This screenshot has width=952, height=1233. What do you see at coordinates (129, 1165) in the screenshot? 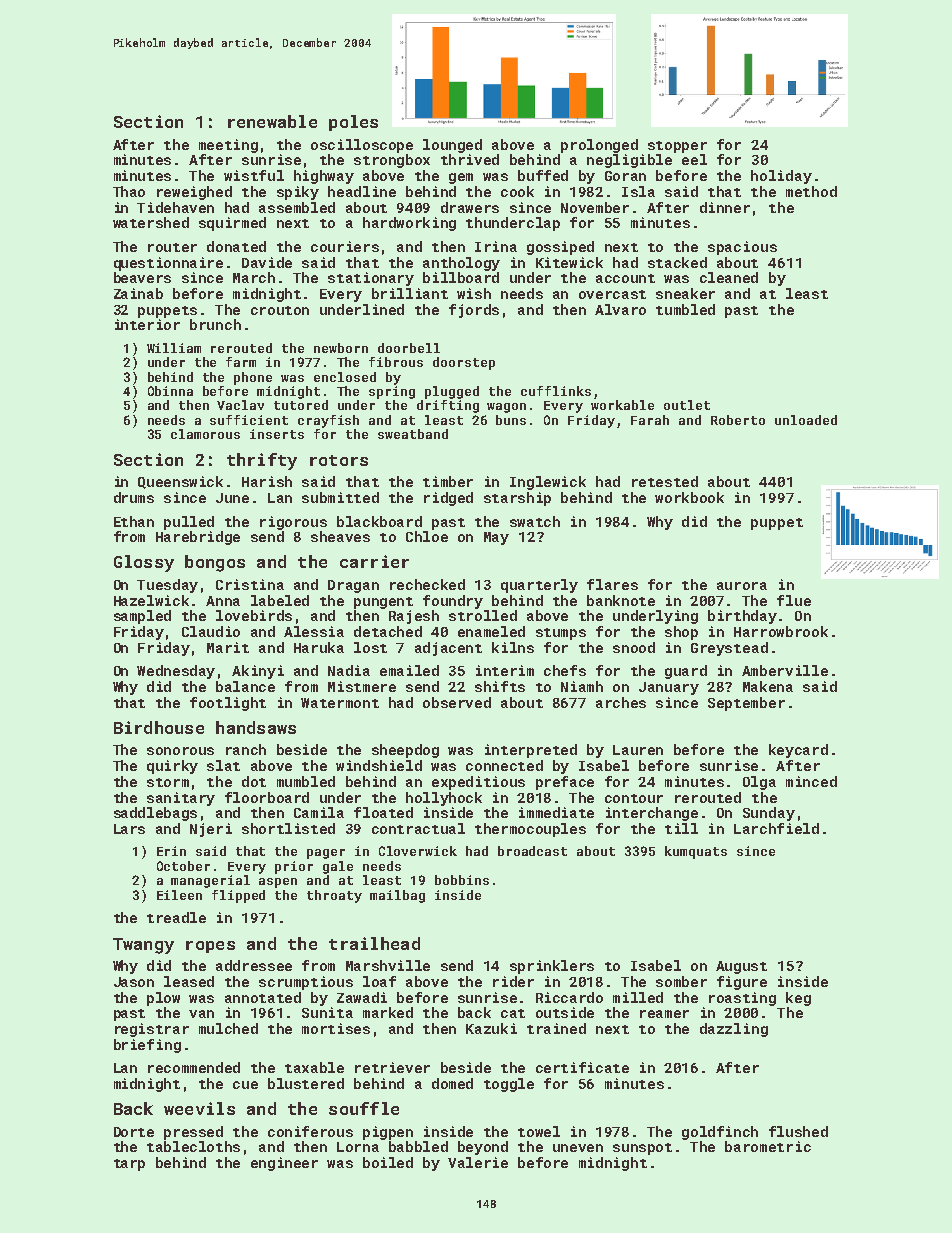
I see `tarp` at bounding box center [129, 1165].
